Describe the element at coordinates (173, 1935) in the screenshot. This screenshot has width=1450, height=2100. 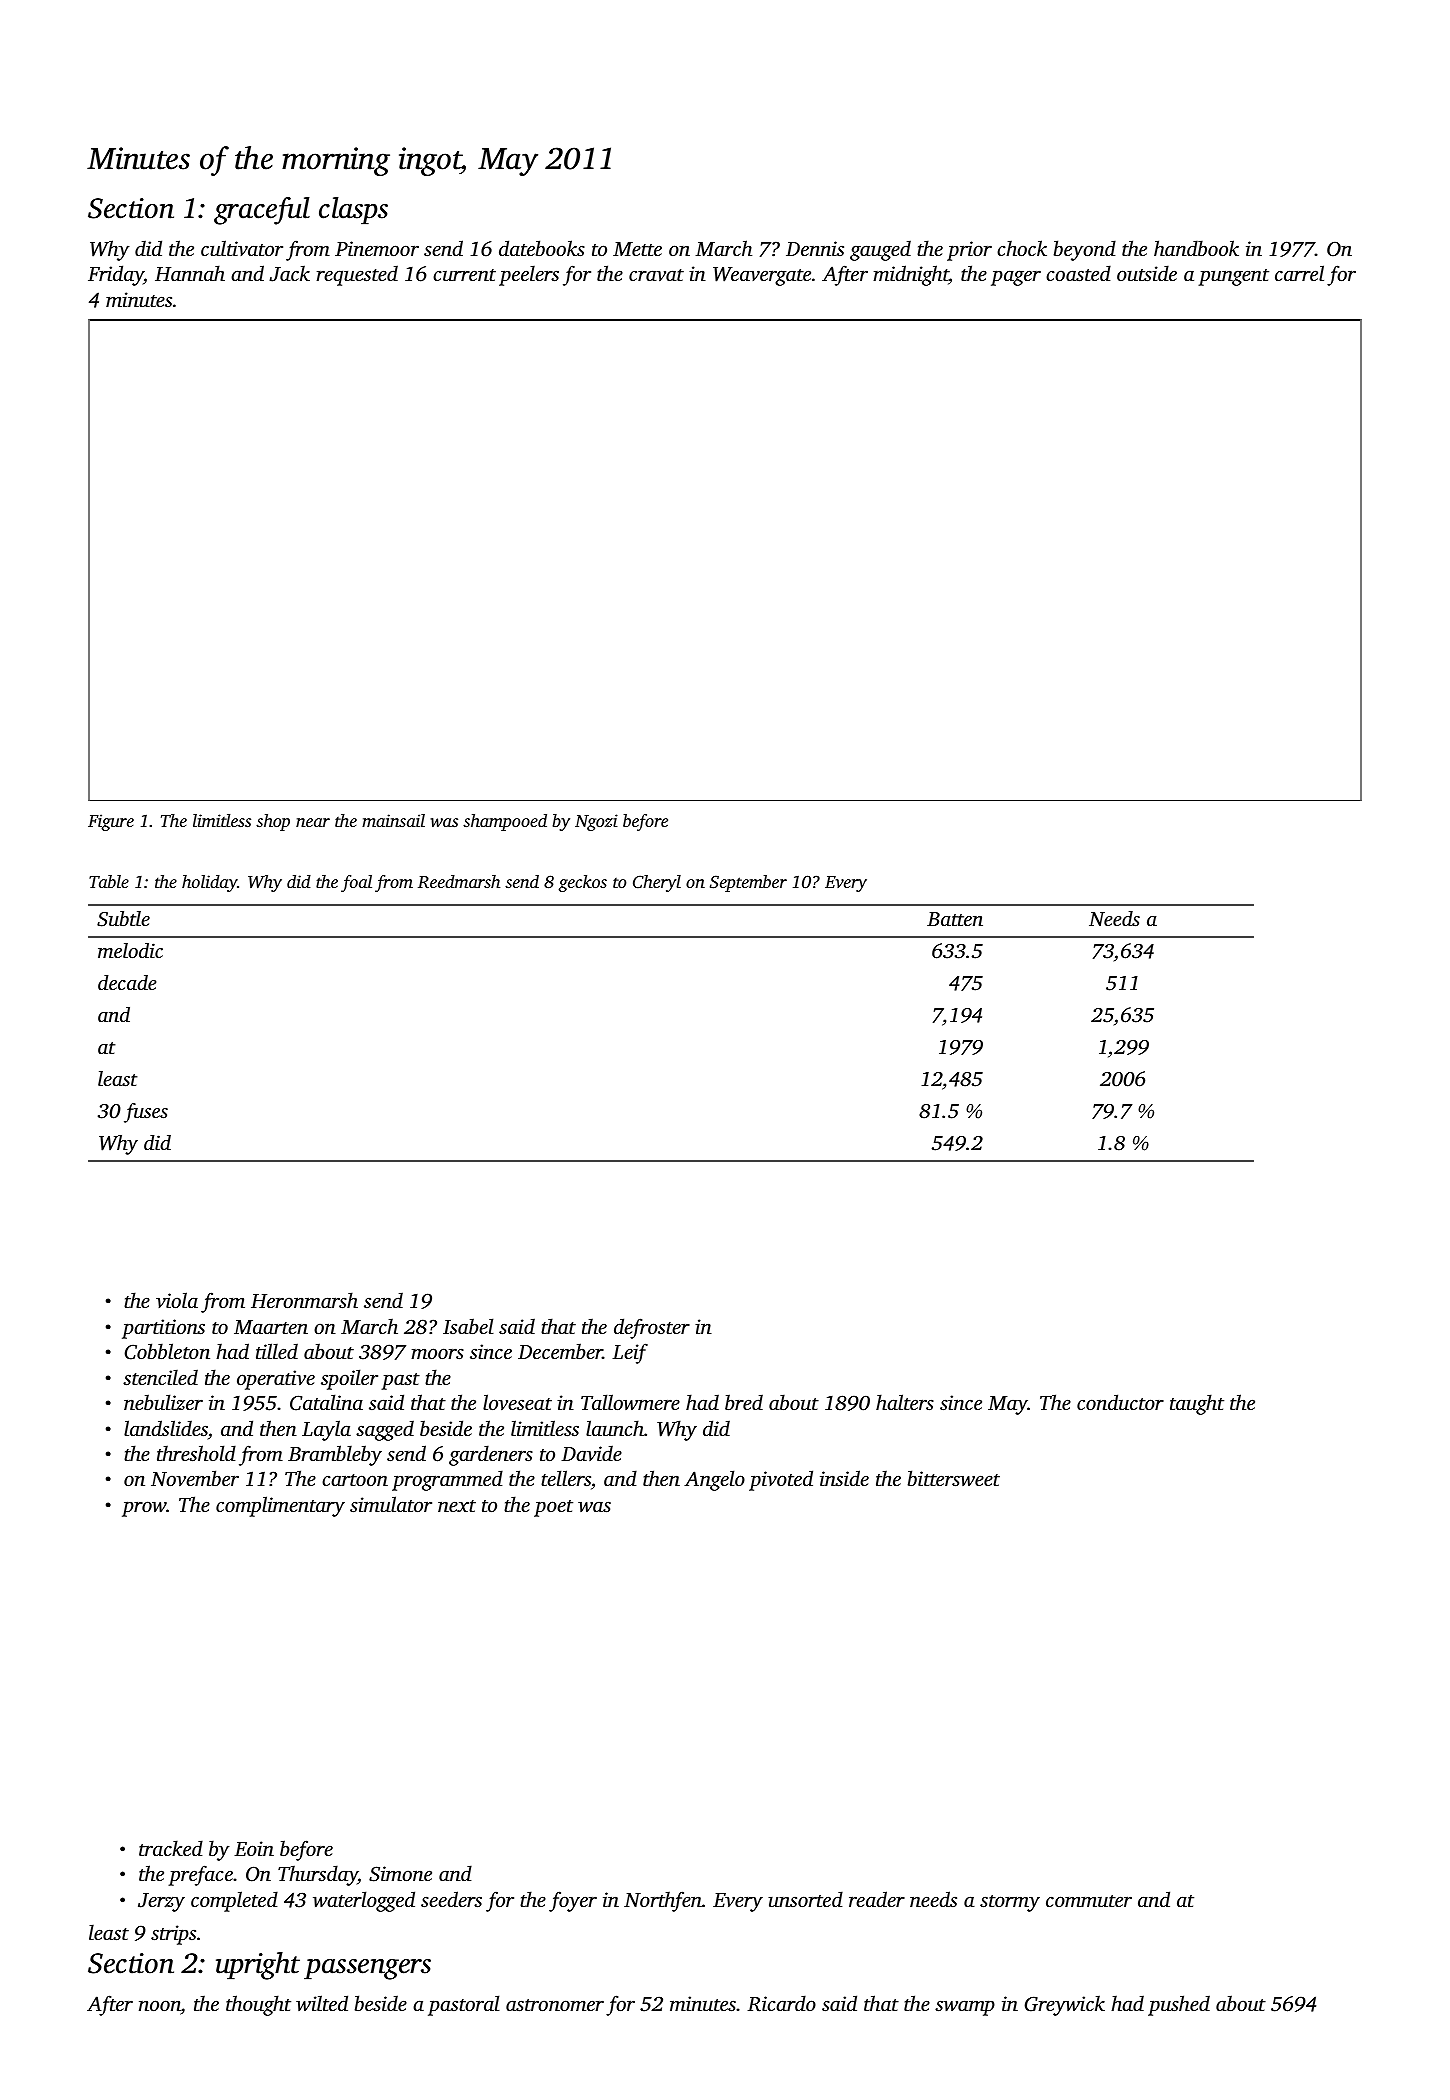
I see `strips` at that location.
